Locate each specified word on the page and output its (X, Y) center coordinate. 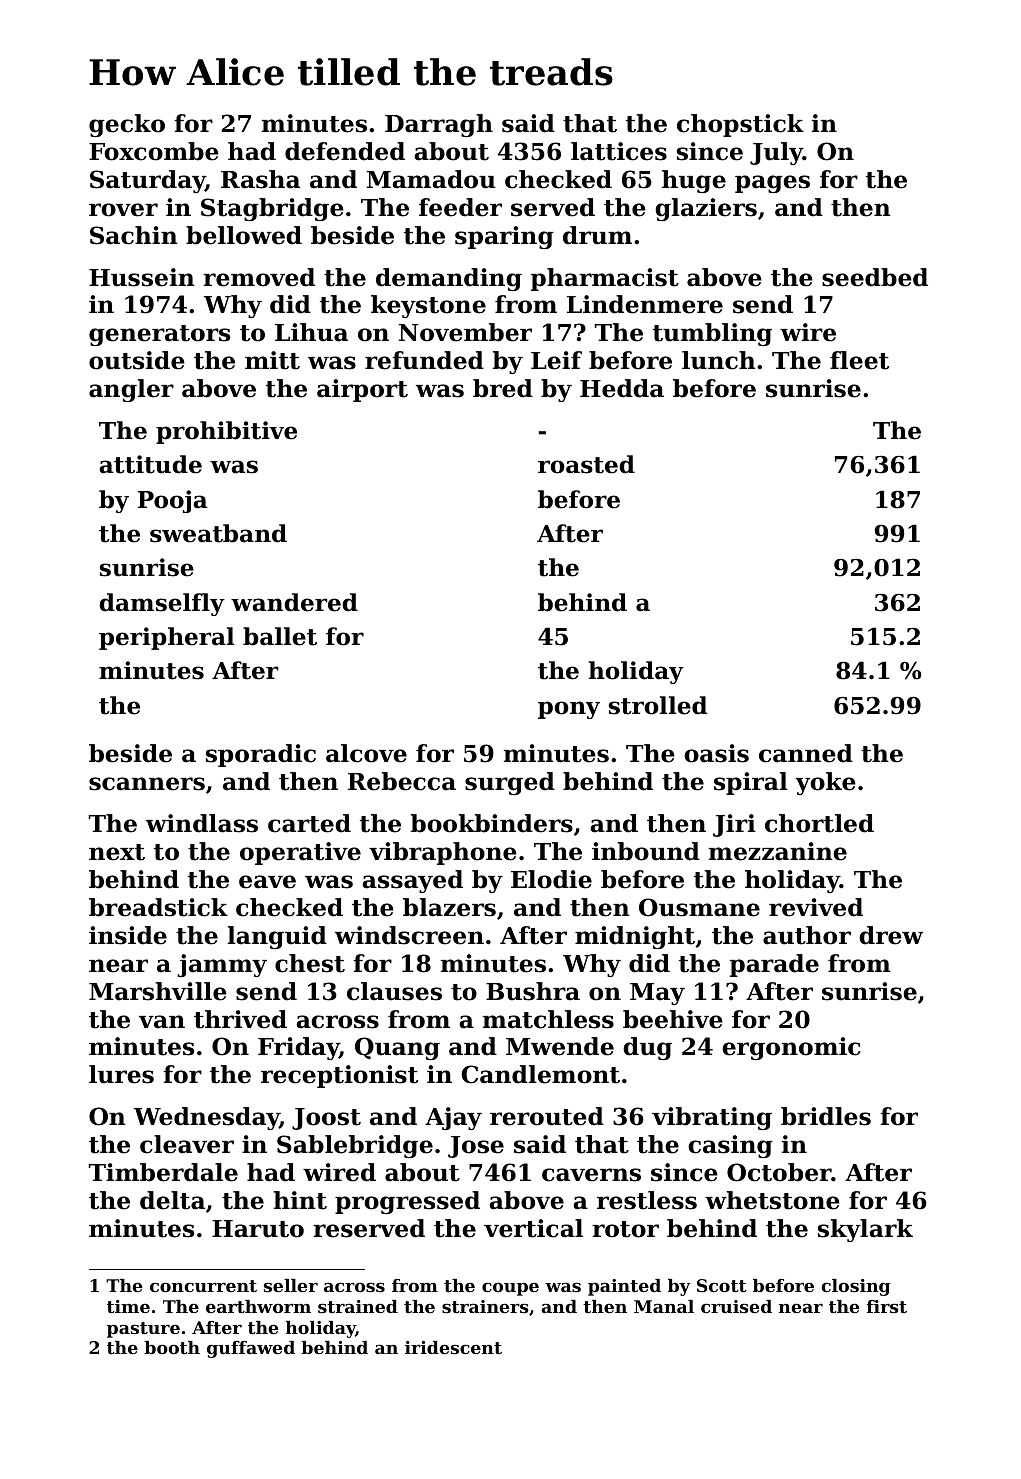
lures (121, 1074)
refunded (424, 360)
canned (806, 753)
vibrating (712, 1118)
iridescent (453, 1347)
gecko (127, 125)
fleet (859, 360)
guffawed (251, 1349)
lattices (619, 151)
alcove (366, 753)
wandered (294, 602)
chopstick (740, 125)
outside (137, 360)
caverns (591, 1175)
